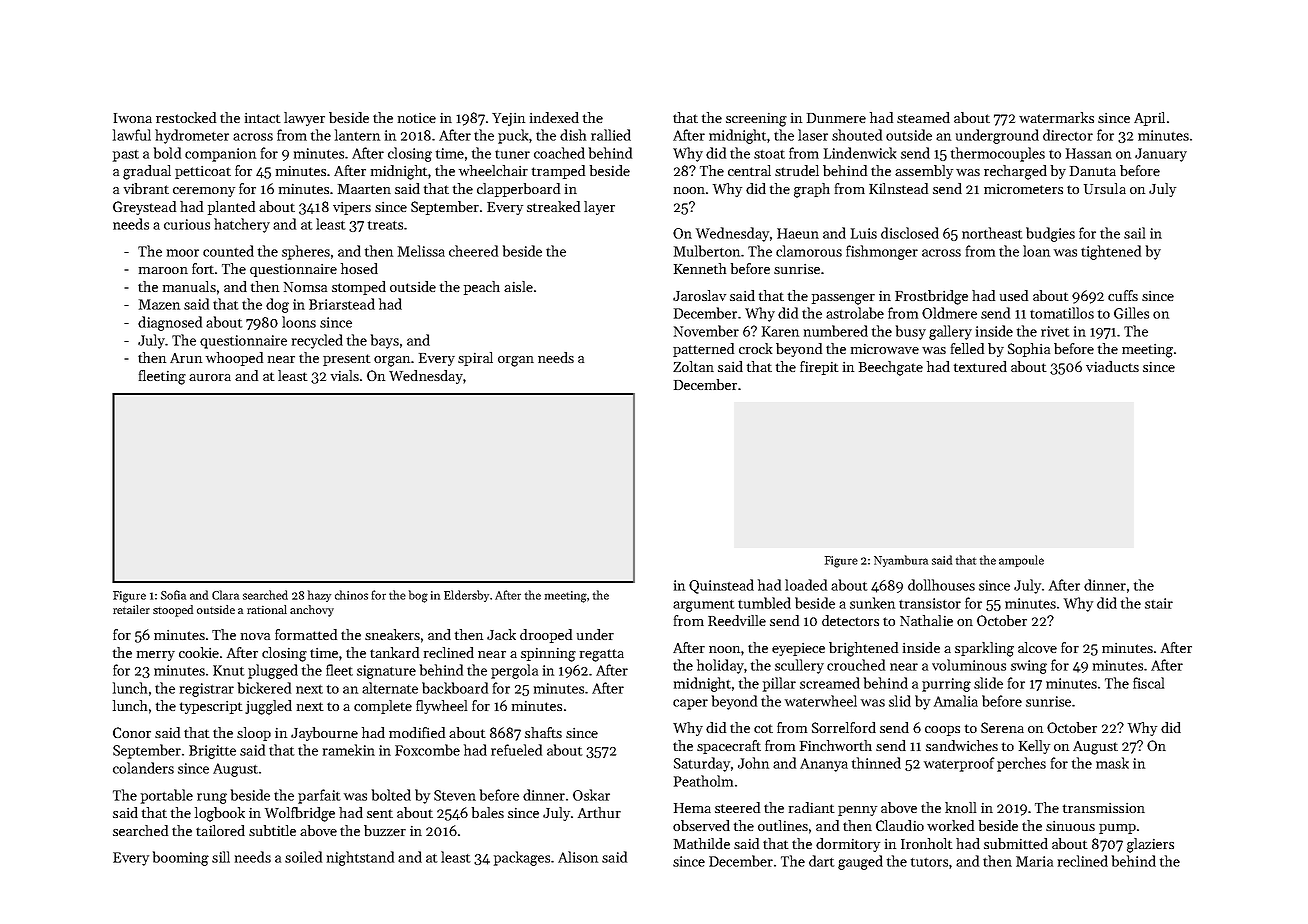 The height and width of the screenshot is (924, 1308). What do you see at coordinates (1150, 845) in the screenshot?
I see `glaziers` at bounding box center [1150, 845].
